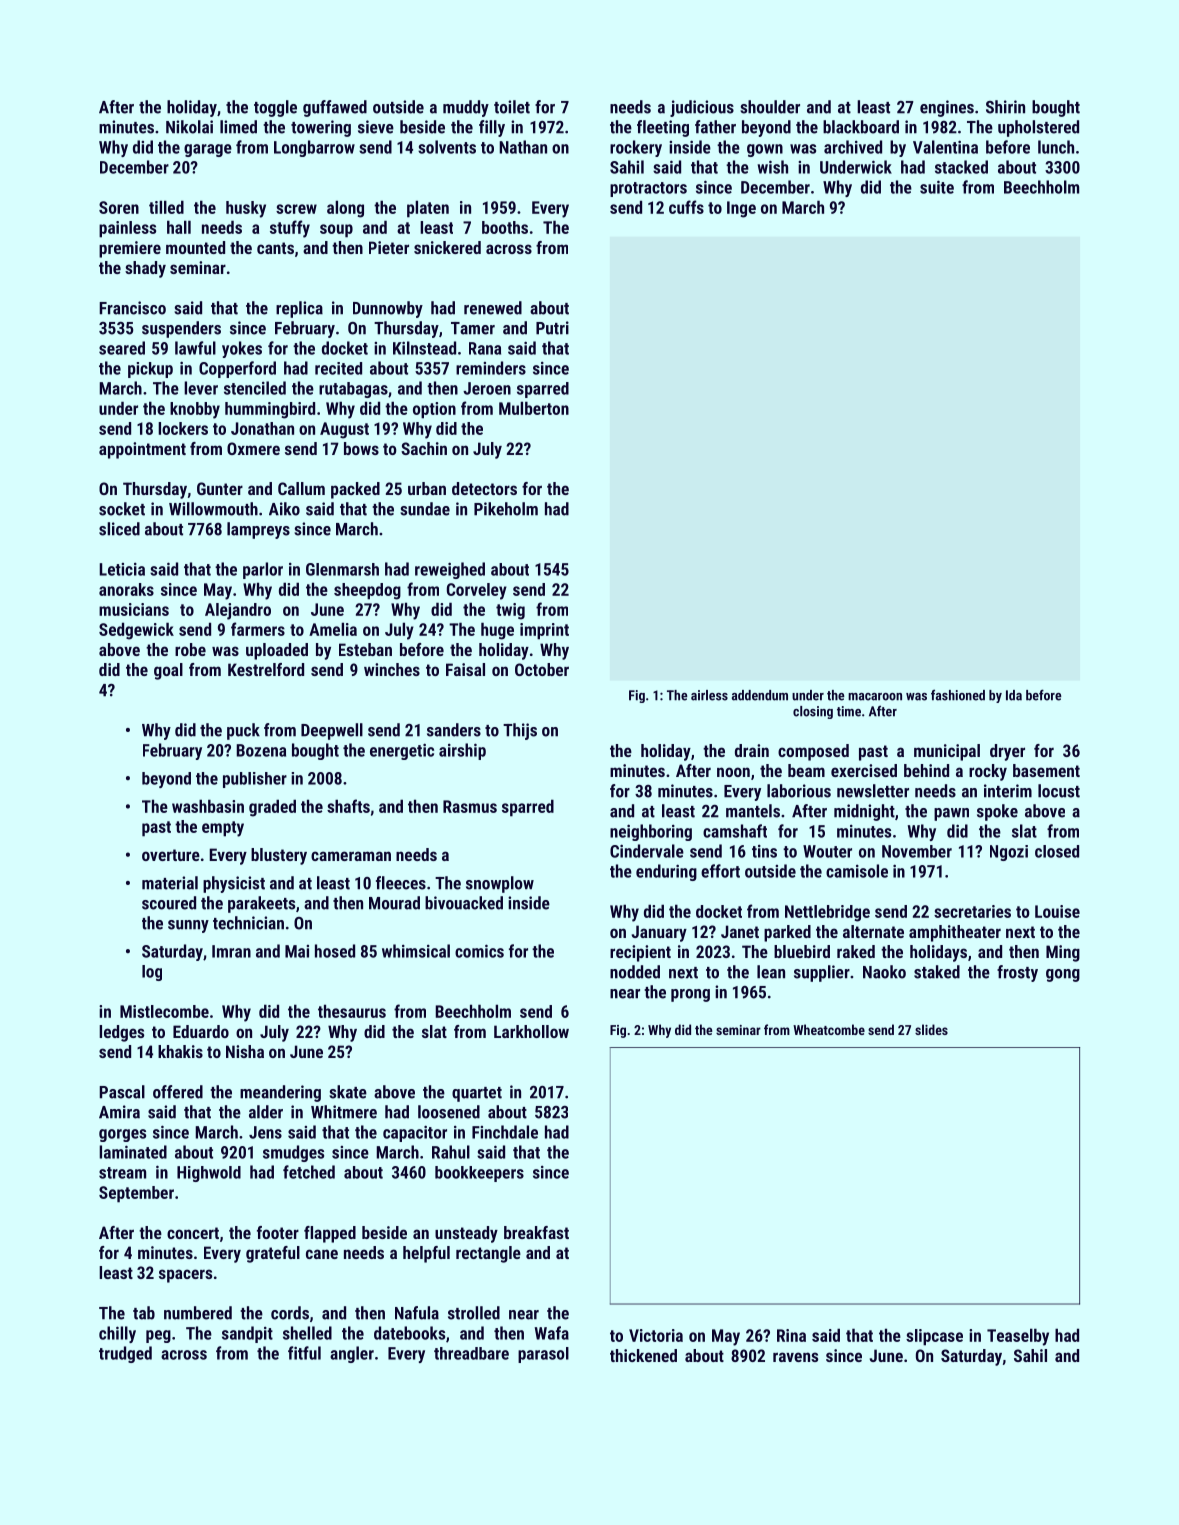 Image resolution: width=1179 pixels, height=1525 pixels. I want to click on engines, so click(947, 108).
